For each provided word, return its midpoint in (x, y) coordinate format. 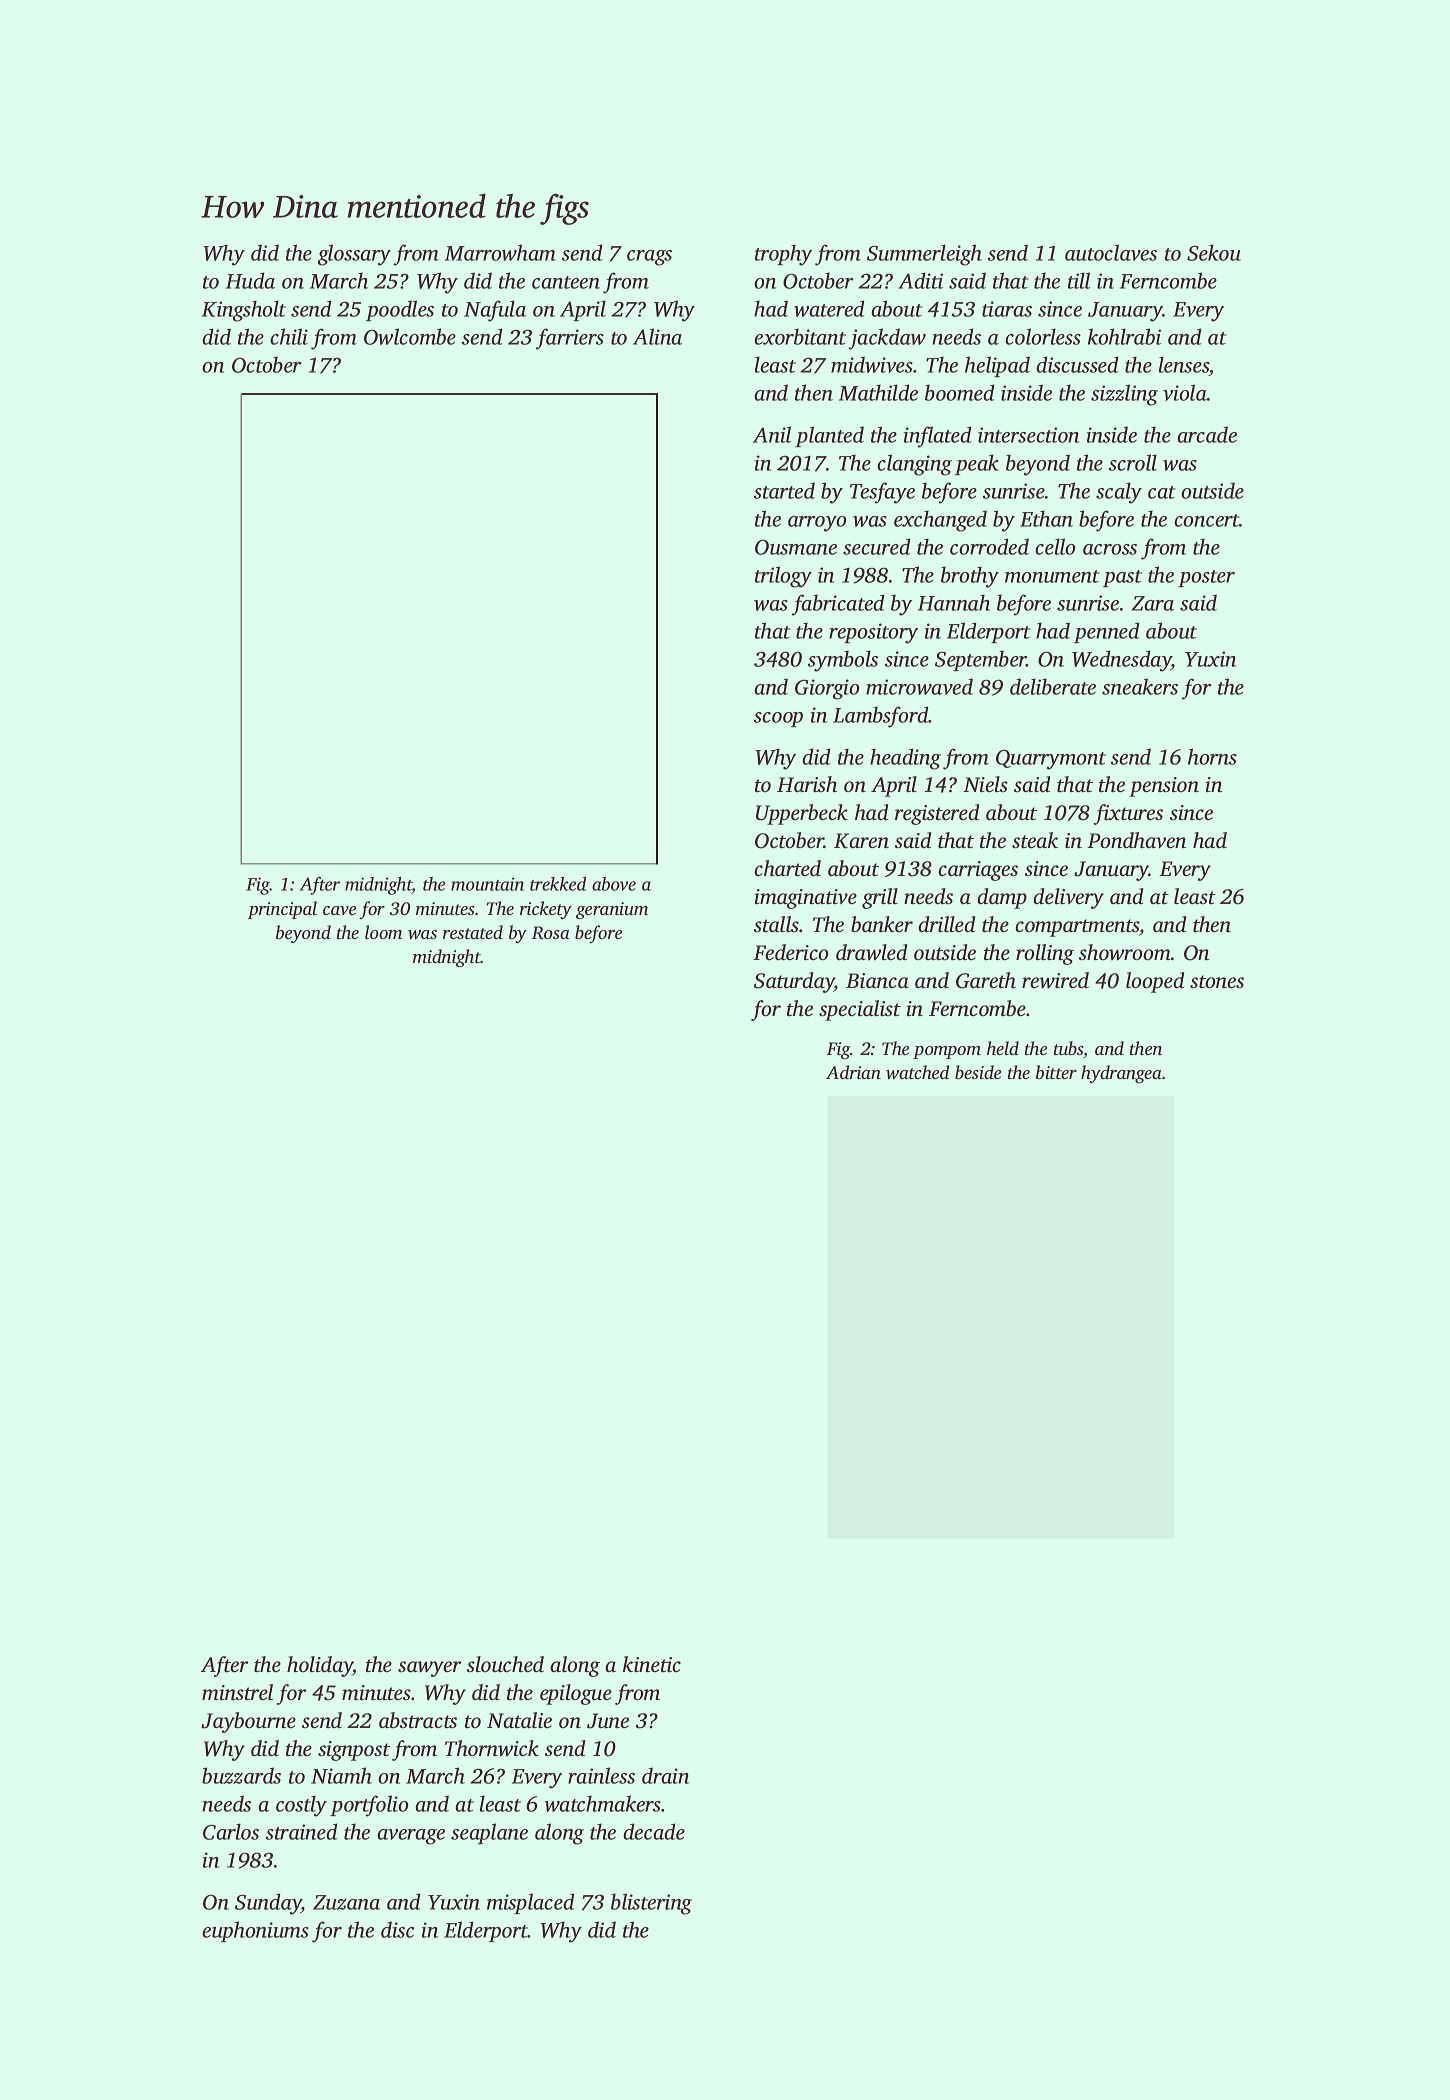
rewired (1055, 980)
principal (282, 910)
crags (649, 258)
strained (301, 1831)
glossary (354, 255)
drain (665, 1775)
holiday (320, 1666)
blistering (651, 1904)
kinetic (652, 1664)
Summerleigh (924, 255)
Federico (790, 952)
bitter (1056, 1072)
